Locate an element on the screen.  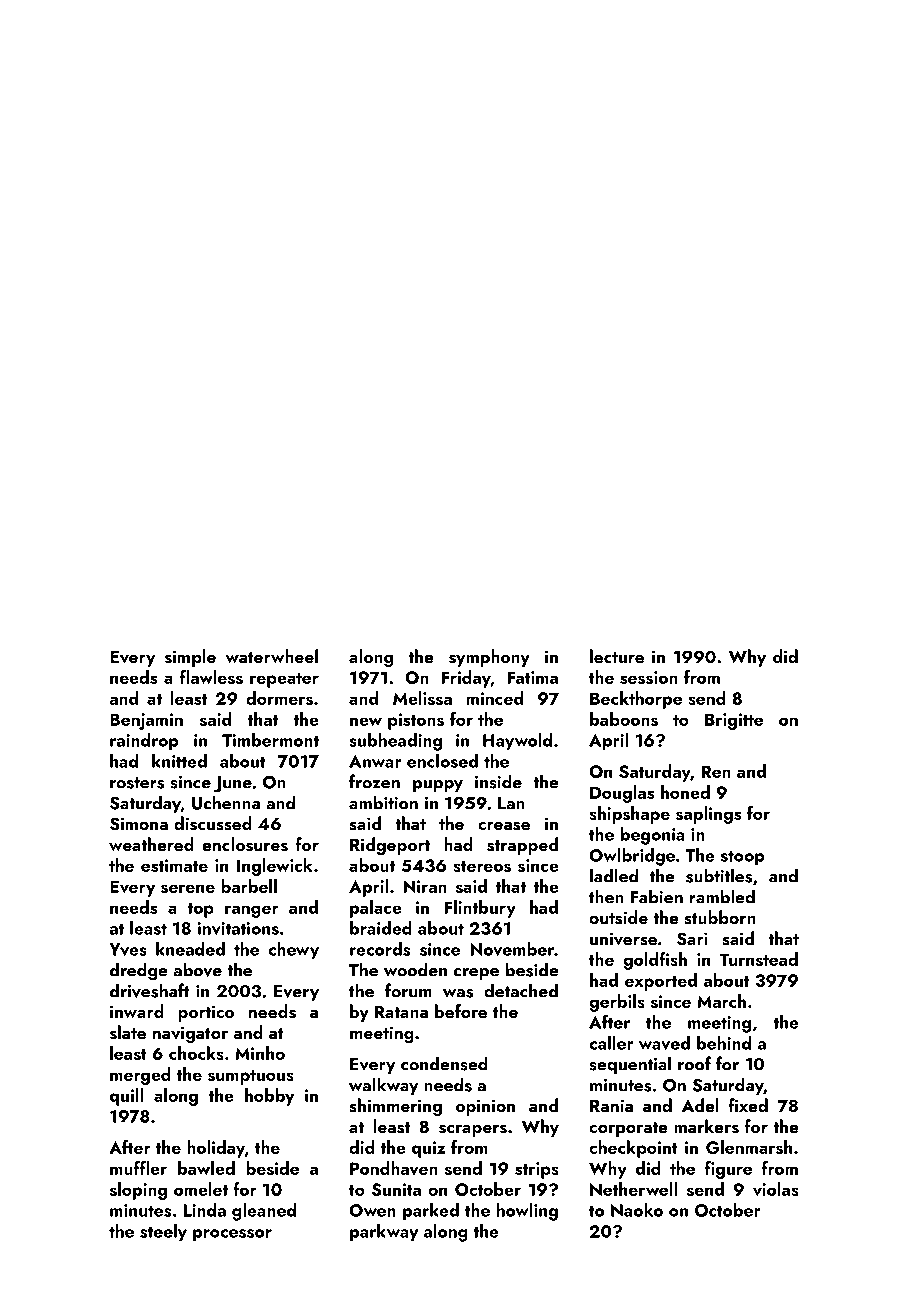
Naoko is located at coordinates (637, 1210).
